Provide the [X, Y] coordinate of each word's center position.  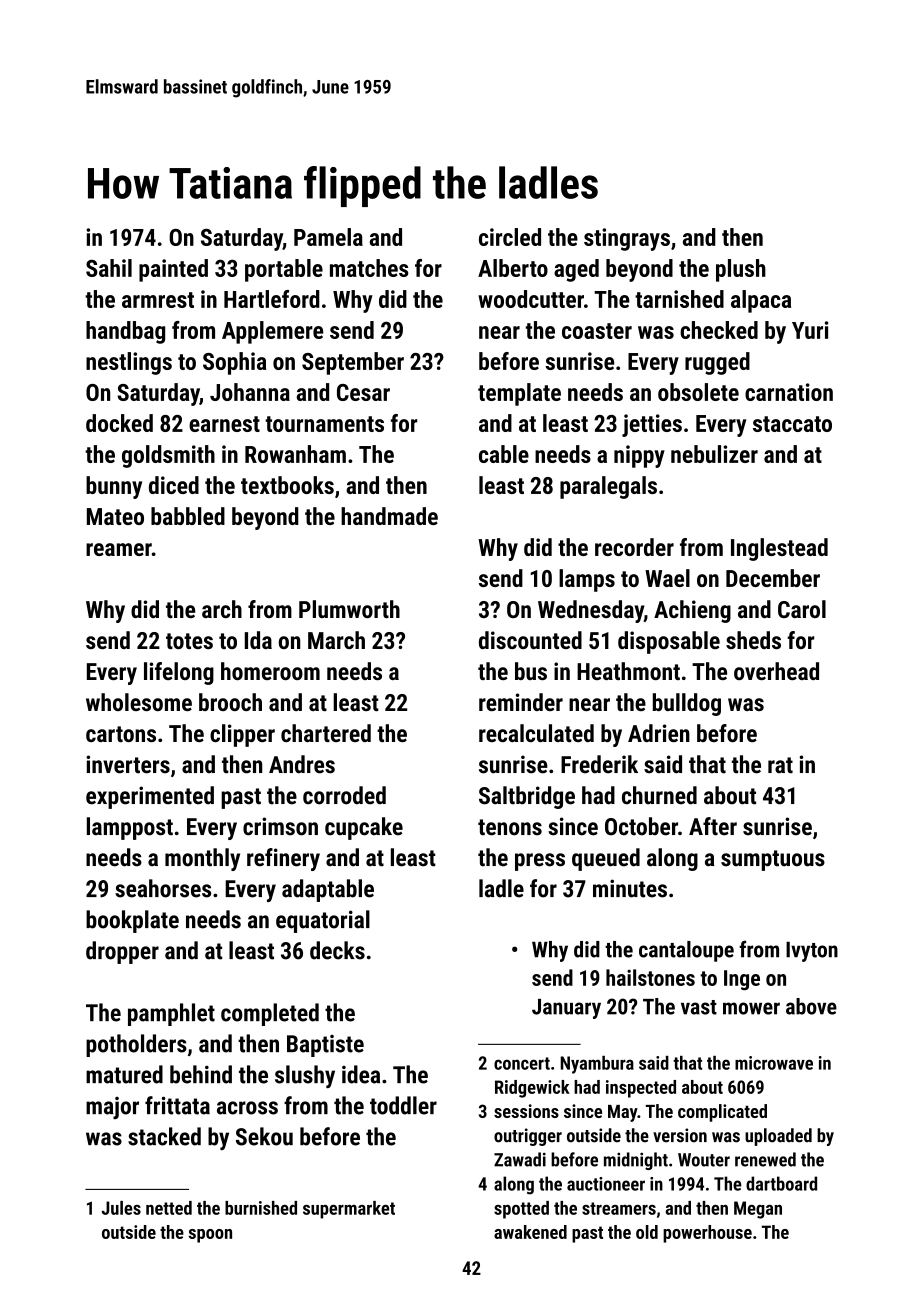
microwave [774, 1063]
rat [780, 765]
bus [531, 671]
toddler [403, 1105]
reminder [521, 702]
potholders [136, 1045]
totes [189, 641]
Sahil [109, 268]
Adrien [659, 733]
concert [522, 1063]
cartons [121, 734]
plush [741, 270]
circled [510, 237]
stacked [164, 1136]
